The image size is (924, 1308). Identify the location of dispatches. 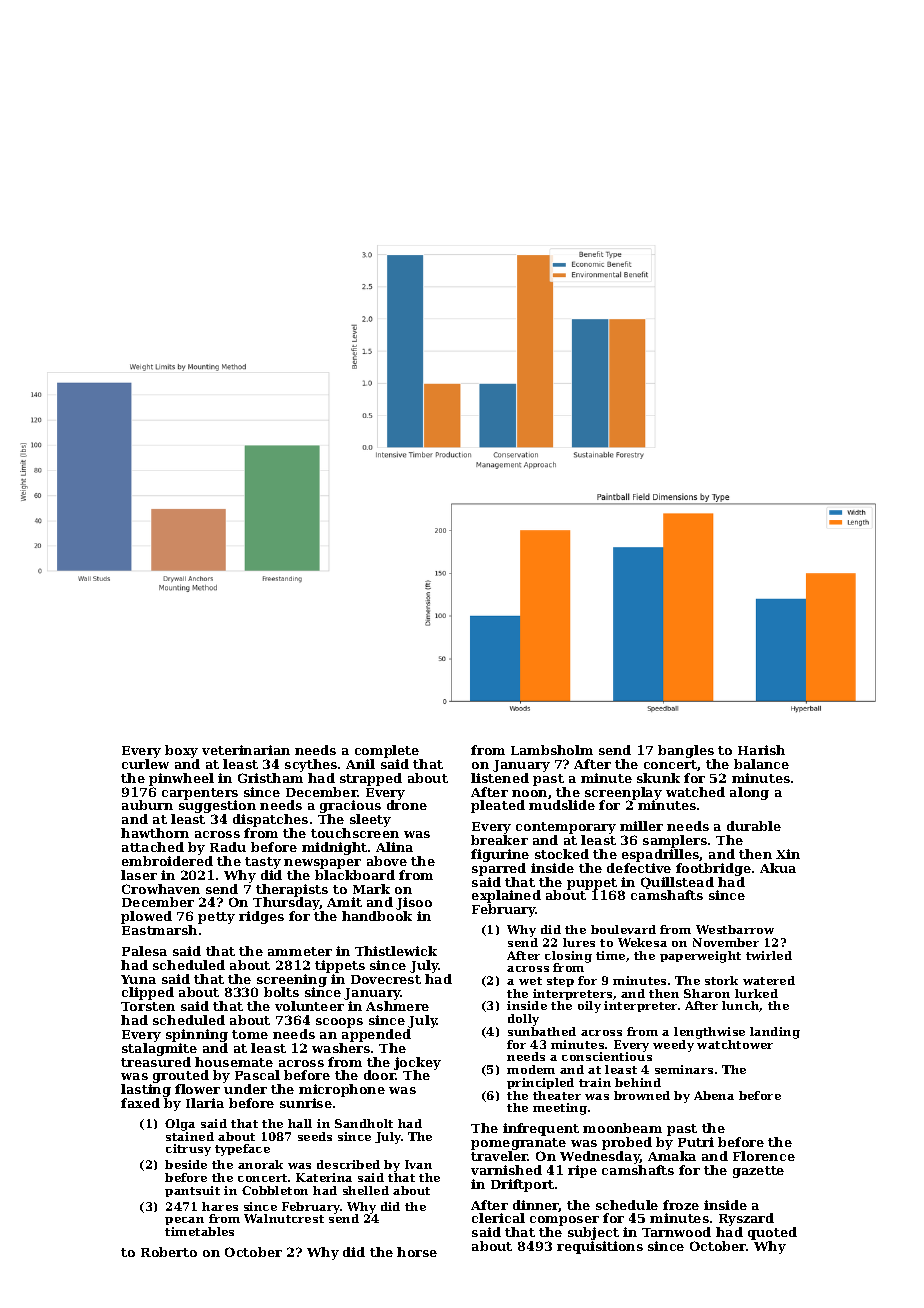
(270, 820).
